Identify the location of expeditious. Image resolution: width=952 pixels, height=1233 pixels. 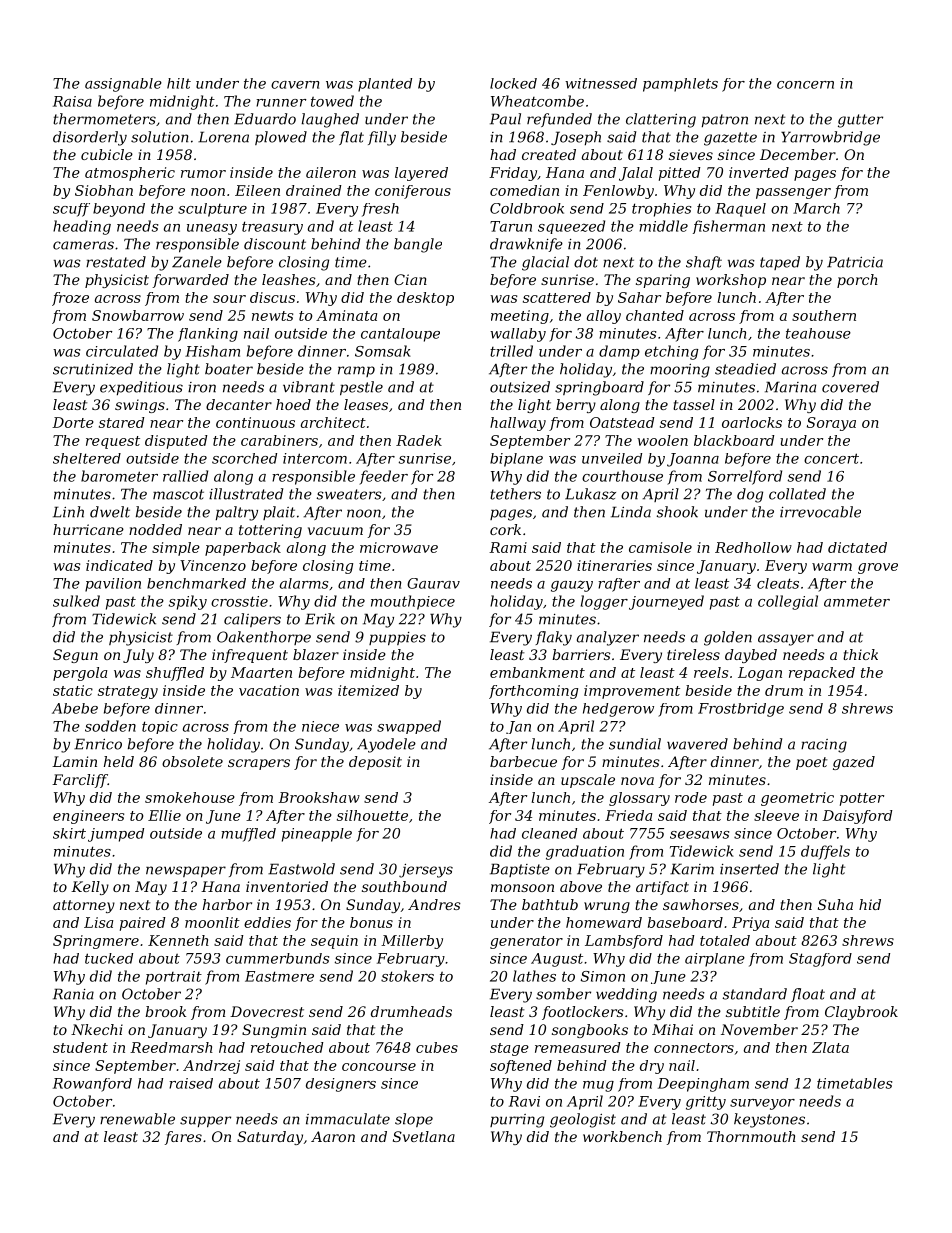
(141, 388).
